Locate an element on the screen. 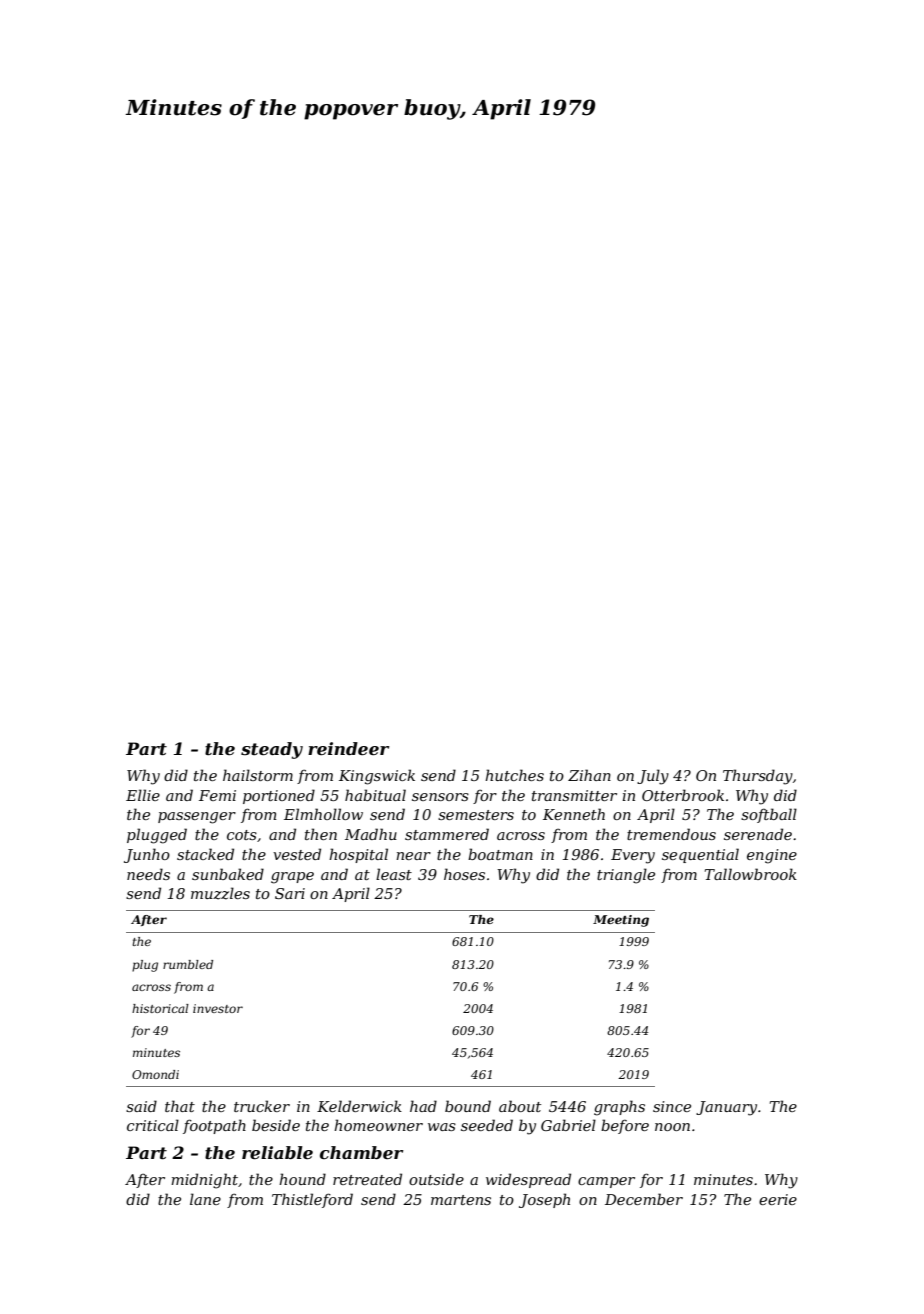 This screenshot has width=924, height=1314. triangle is located at coordinates (626, 876).
